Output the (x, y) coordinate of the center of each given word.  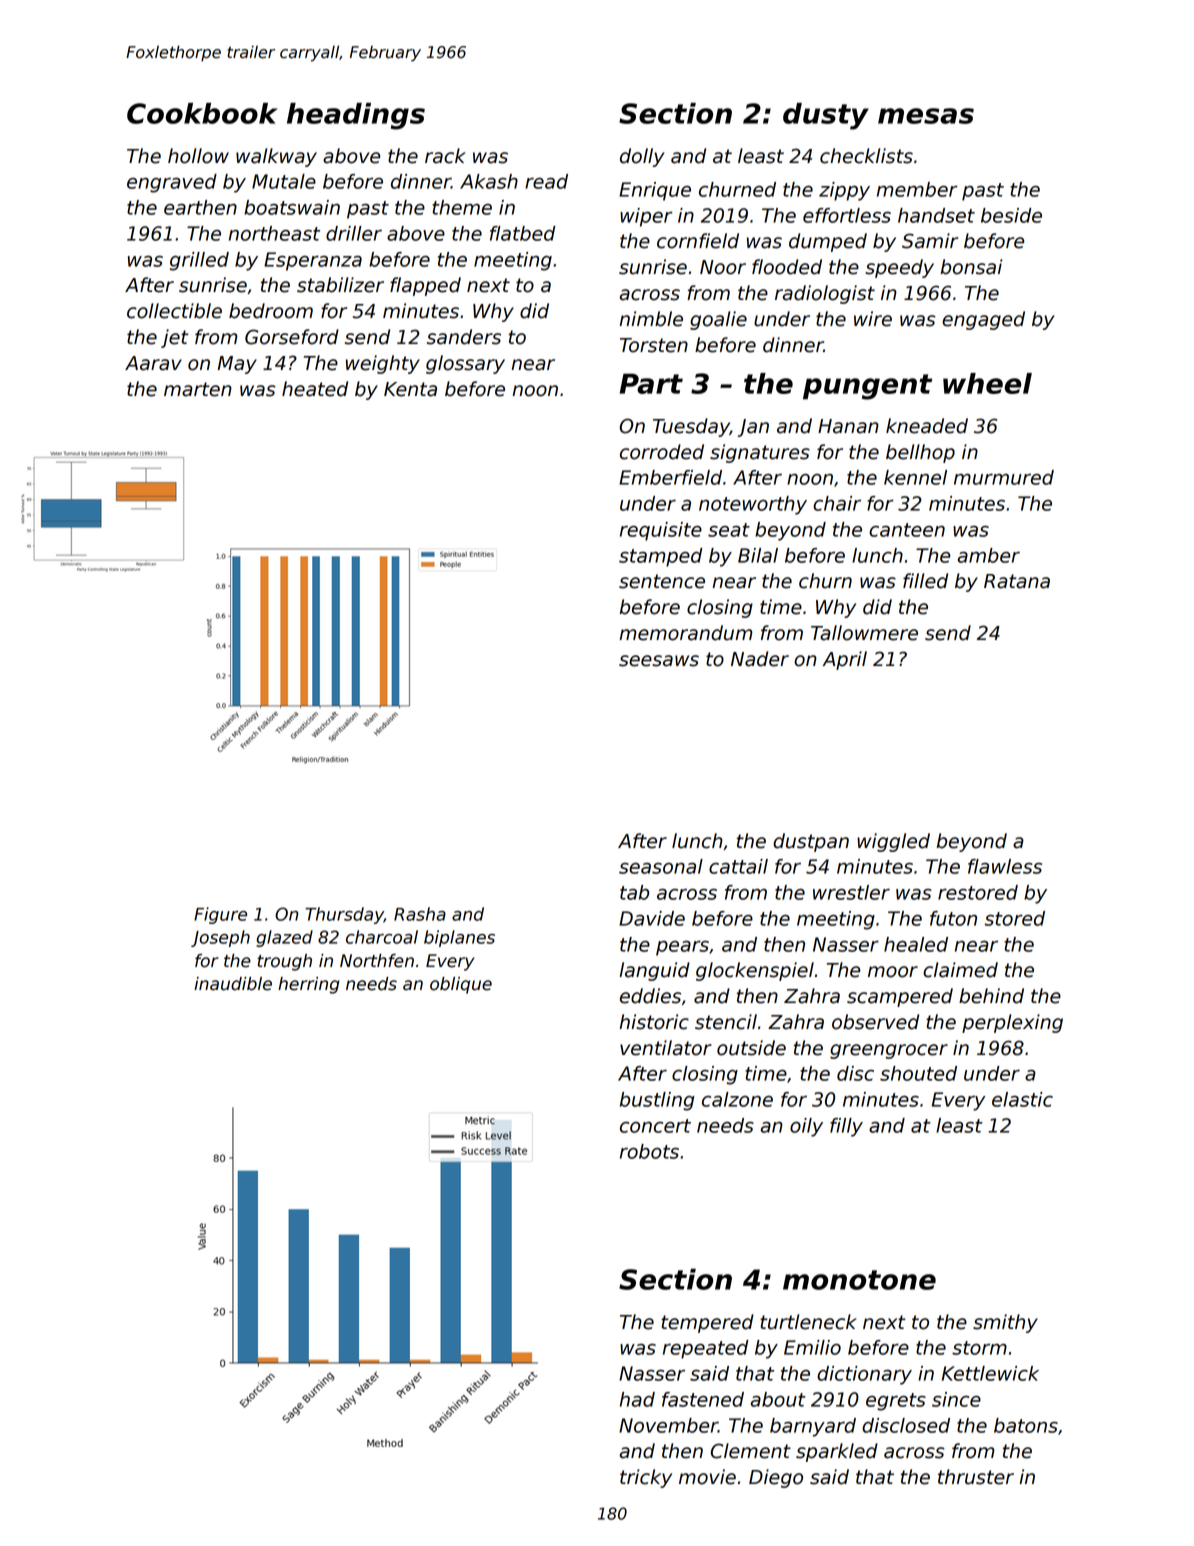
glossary (465, 364)
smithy (1005, 1323)
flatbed (522, 233)
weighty (383, 364)
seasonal (661, 866)
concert (655, 1126)
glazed (284, 938)
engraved (172, 183)
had (637, 1399)
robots (649, 1151)
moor (893, 972)
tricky (646, 1478)
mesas (926, 116)
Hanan (848, 426)
